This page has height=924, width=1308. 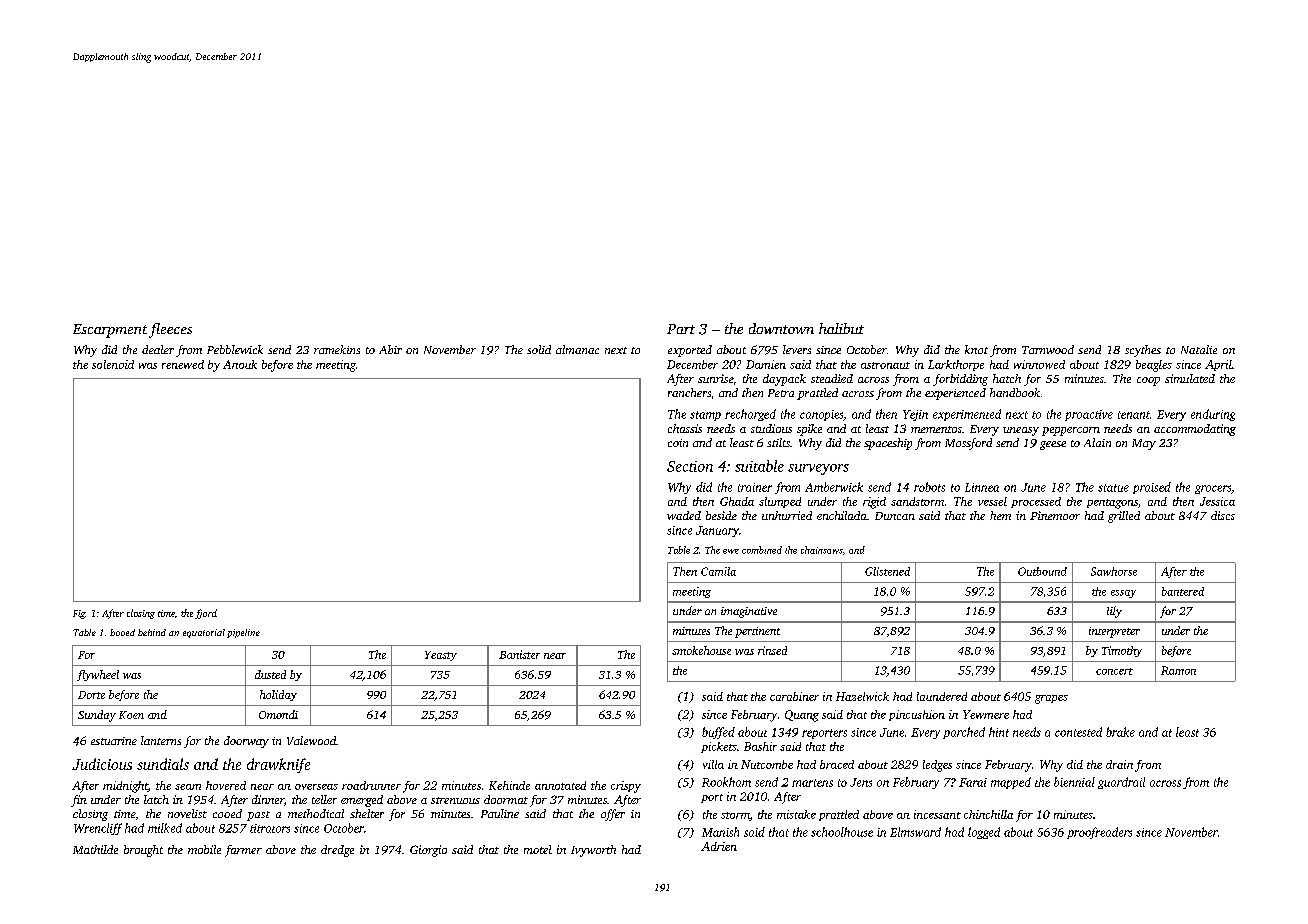 What do you see at coordinates (1114, 571) in the page?
I see `Sawhorse` at bounding box center [1114, 571].
